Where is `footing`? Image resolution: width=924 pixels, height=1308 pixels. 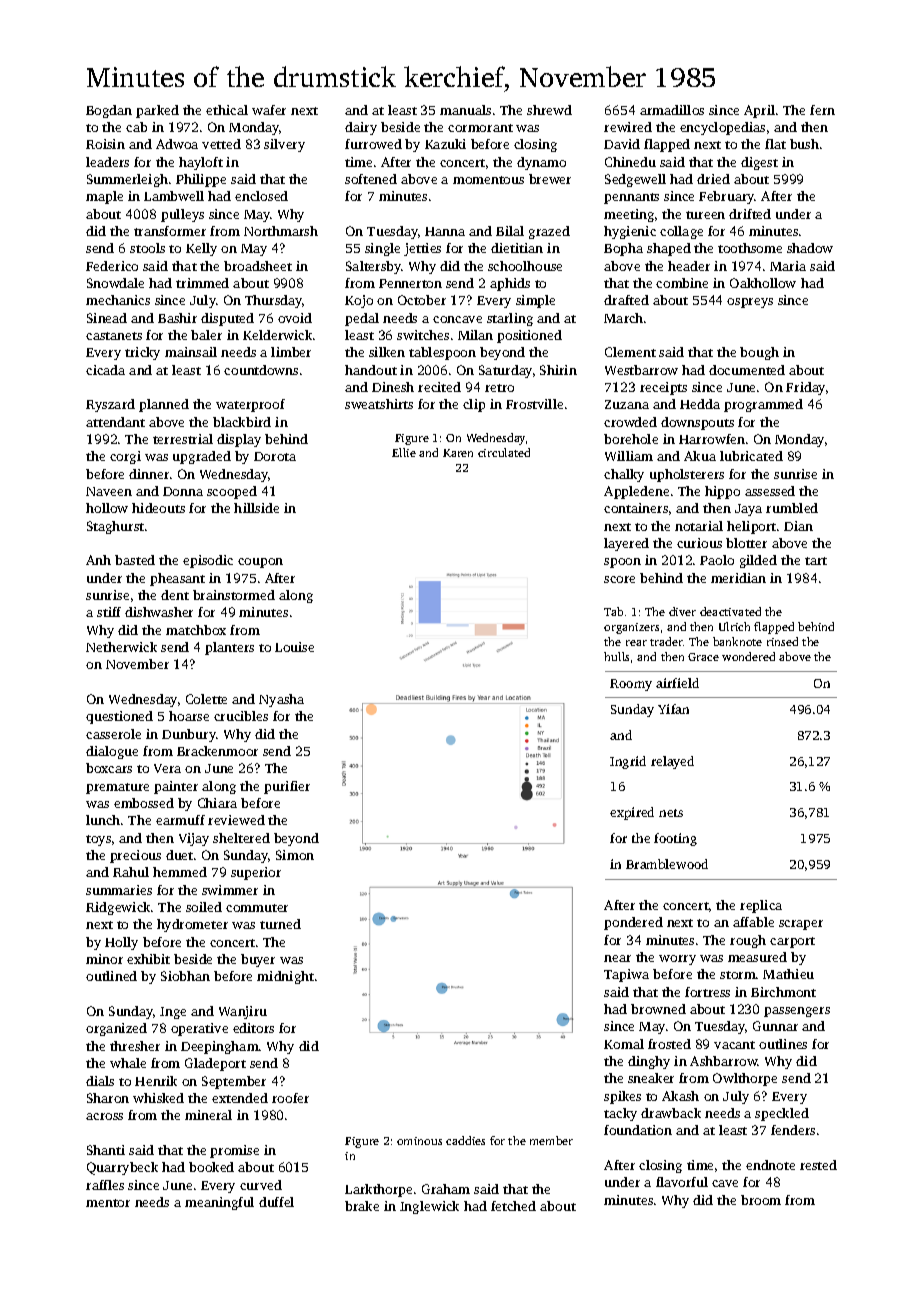 footing is located at coordinates (675, 839).
